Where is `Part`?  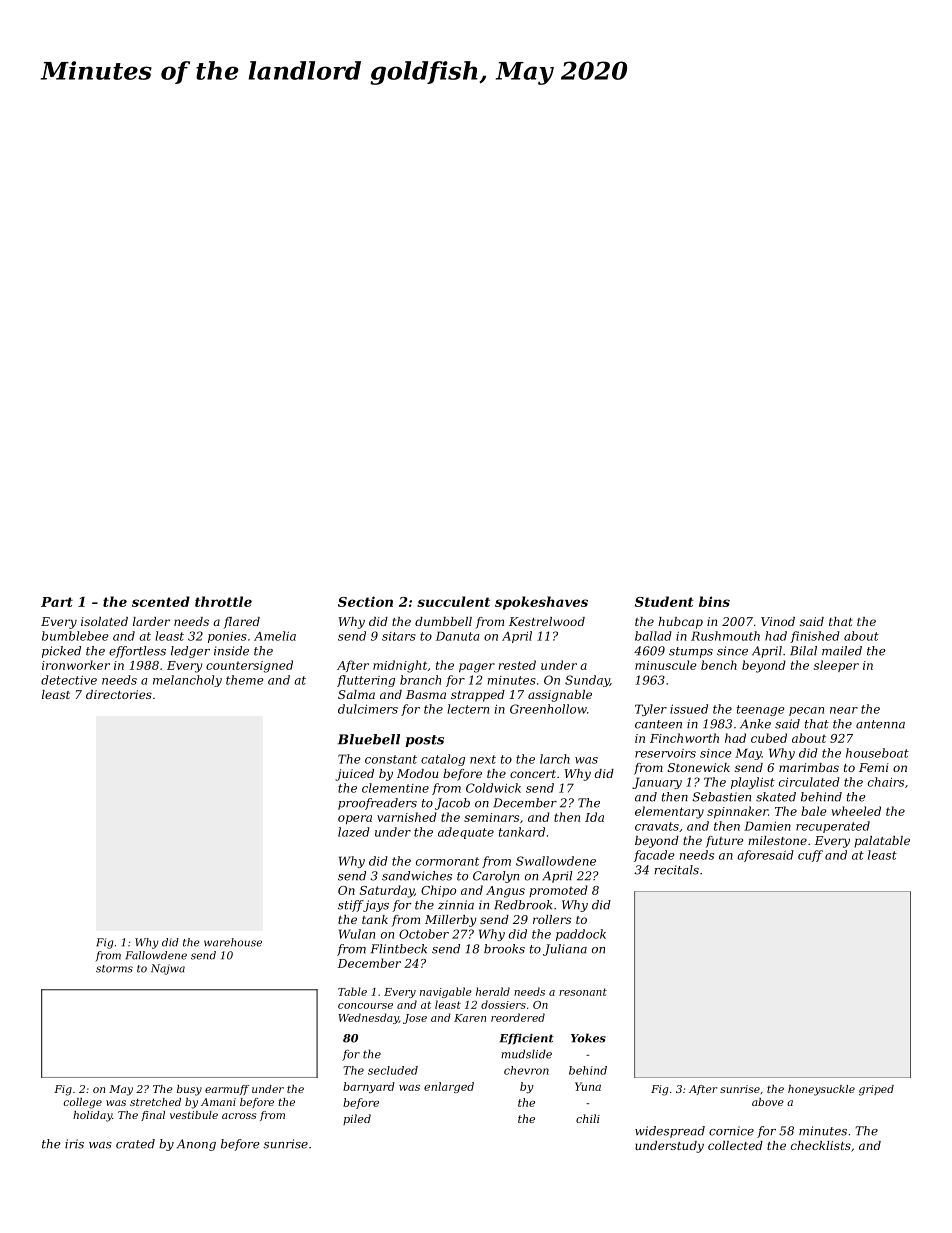 Part is located at coordinates (57, 602).
